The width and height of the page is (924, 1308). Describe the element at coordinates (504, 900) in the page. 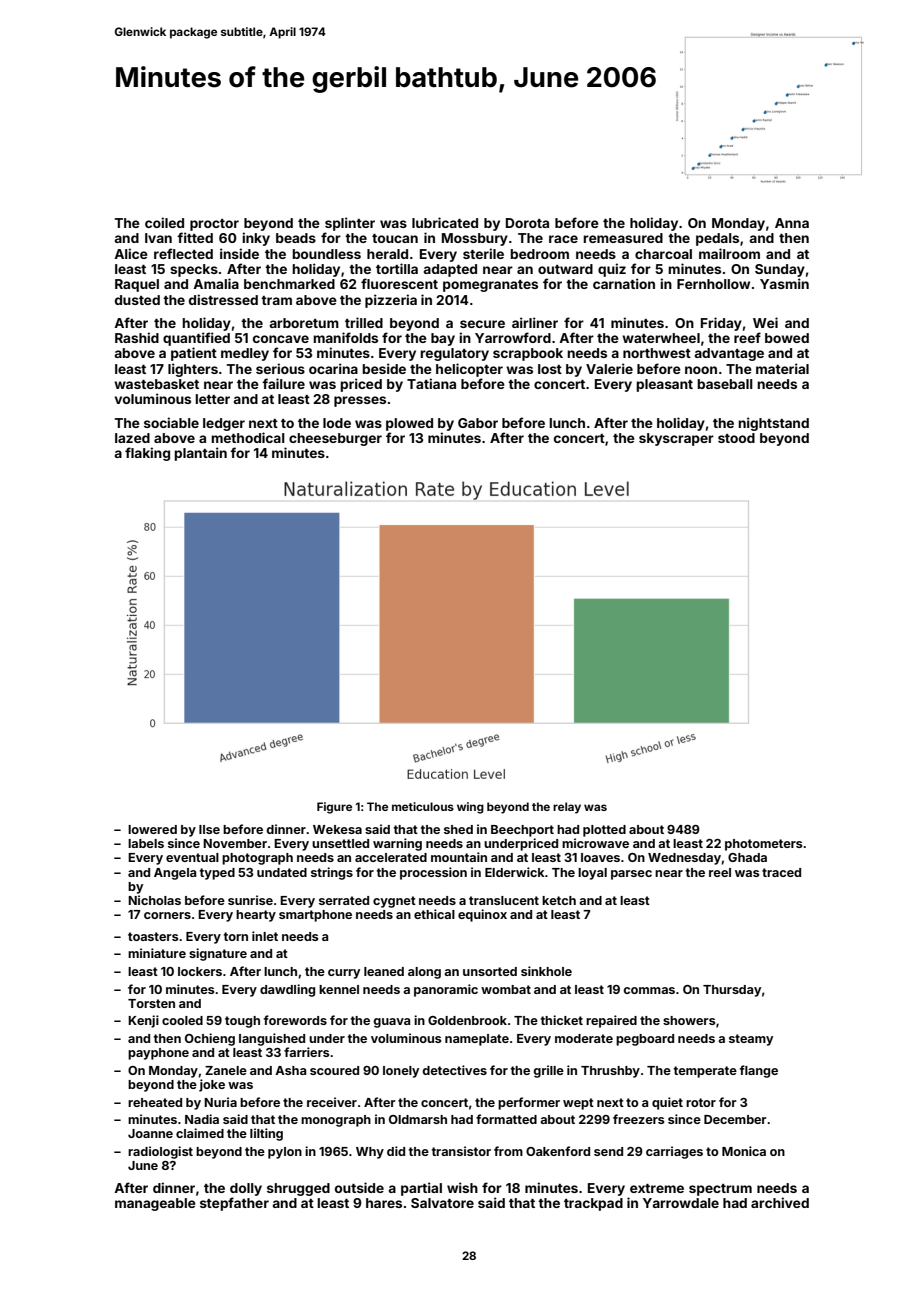

I see `translucent` at that location.
